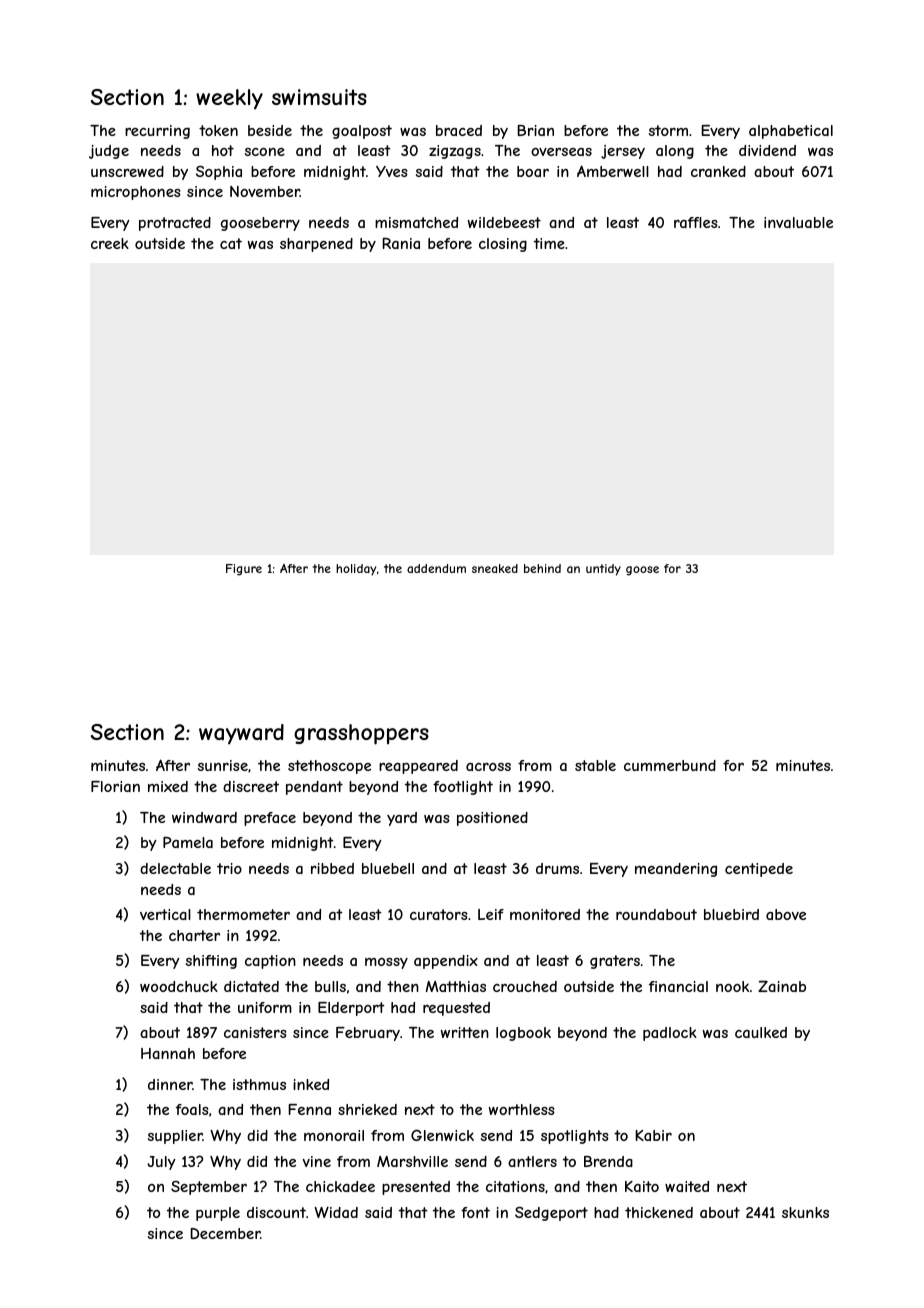 Image resolution: width=924 pixels, height=1308 pixels. What do you see at coordinates (218, 130) in the screenshot?
I see `token` at bounding box center [218, 130].
